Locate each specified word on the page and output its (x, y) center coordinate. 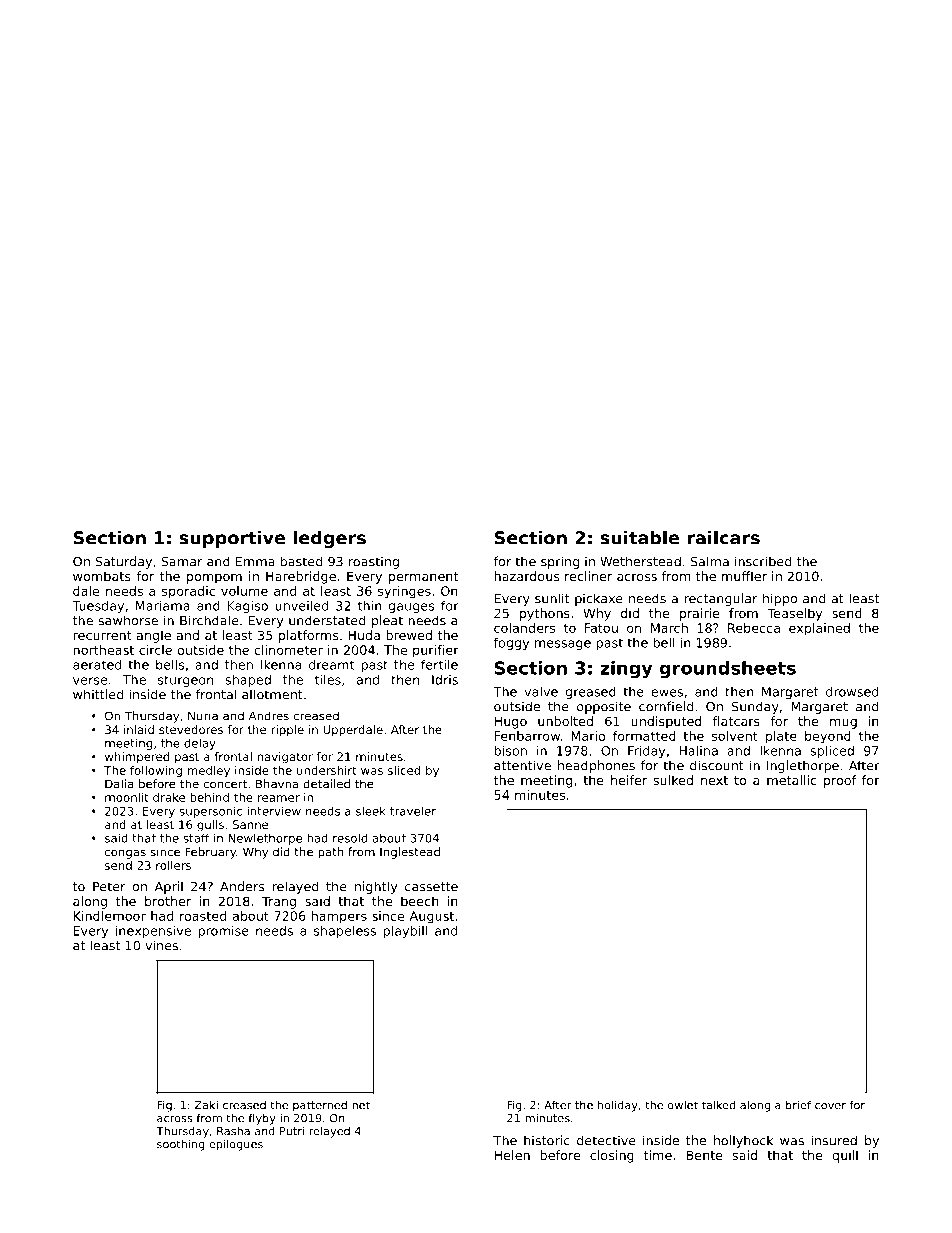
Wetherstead (640, 561)
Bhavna (277, 784)
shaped (248, 680)
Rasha (233, 1131)
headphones (596, 766)
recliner (589, 576)
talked (718, 1105)
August (432, 917)
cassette (431, 887)
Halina (698, 750)
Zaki (206, 1105)
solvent (735, 736)
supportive (232, 539)
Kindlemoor (110, 916)
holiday (618, 1106)
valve (541, 692)
